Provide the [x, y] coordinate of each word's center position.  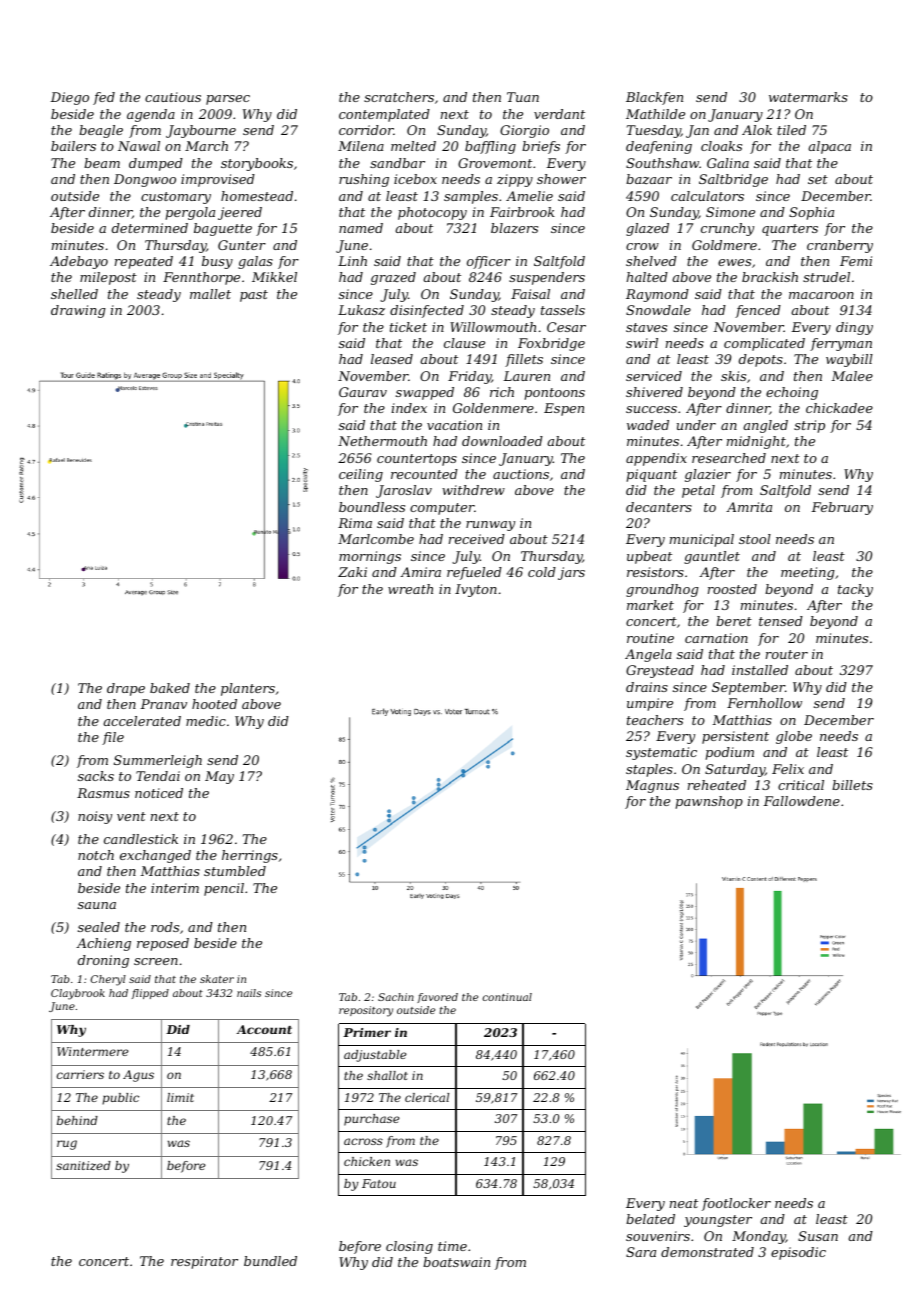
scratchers [399, 97]
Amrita [749, 507]
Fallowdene [801, 801]
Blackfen [654, 98]
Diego [69, 98]
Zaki [352, 572]
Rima [355, 523]
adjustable [375, 1056]
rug [67, 1145]
